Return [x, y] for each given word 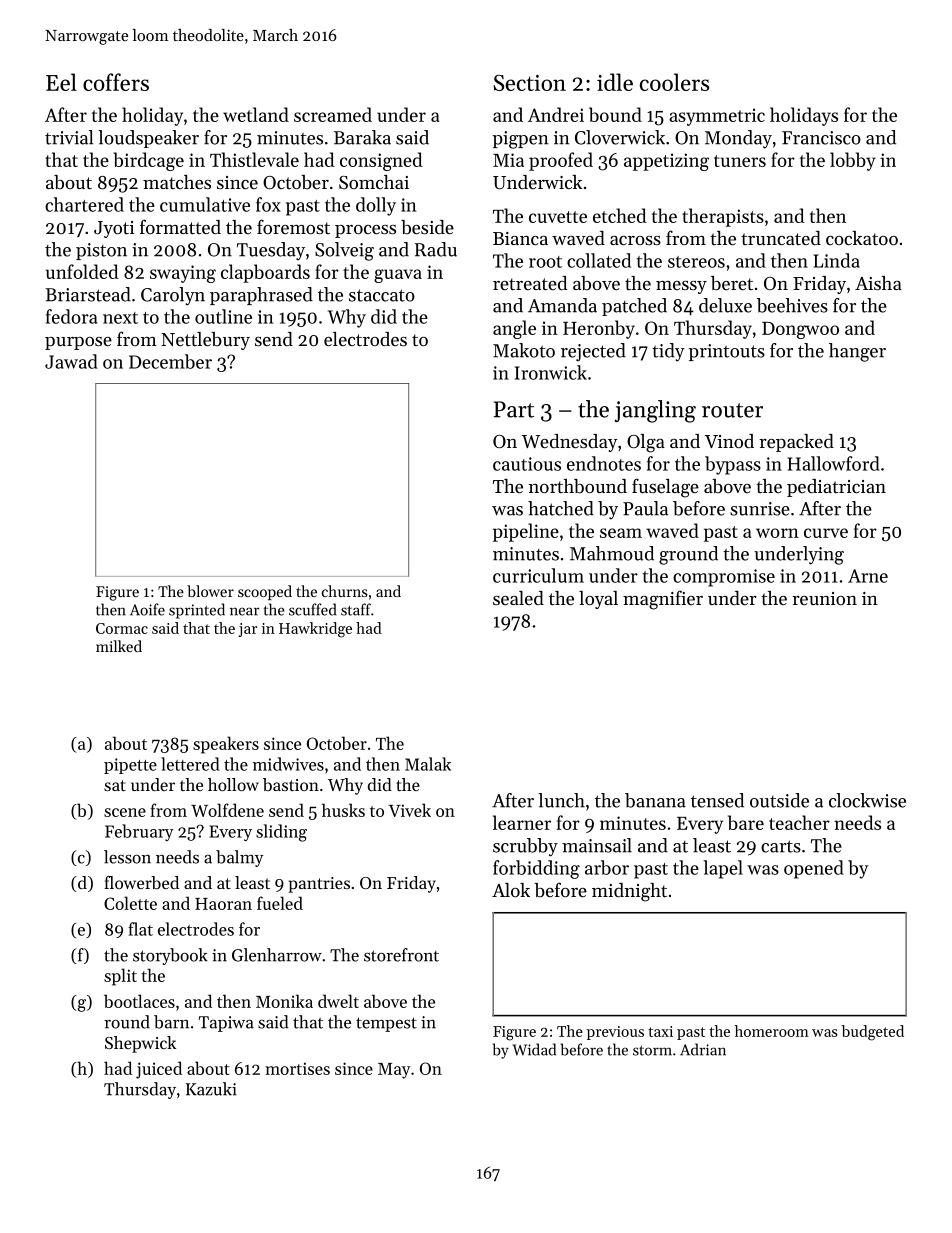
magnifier [663, 600]
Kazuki [211, 1089]
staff [356, 609]
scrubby [525, 847]
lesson [127, 857]
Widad [534, 1049]
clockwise [867, 800]
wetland [256, 114]
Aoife [147, 609]
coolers [674, 82]
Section [530, 83]
